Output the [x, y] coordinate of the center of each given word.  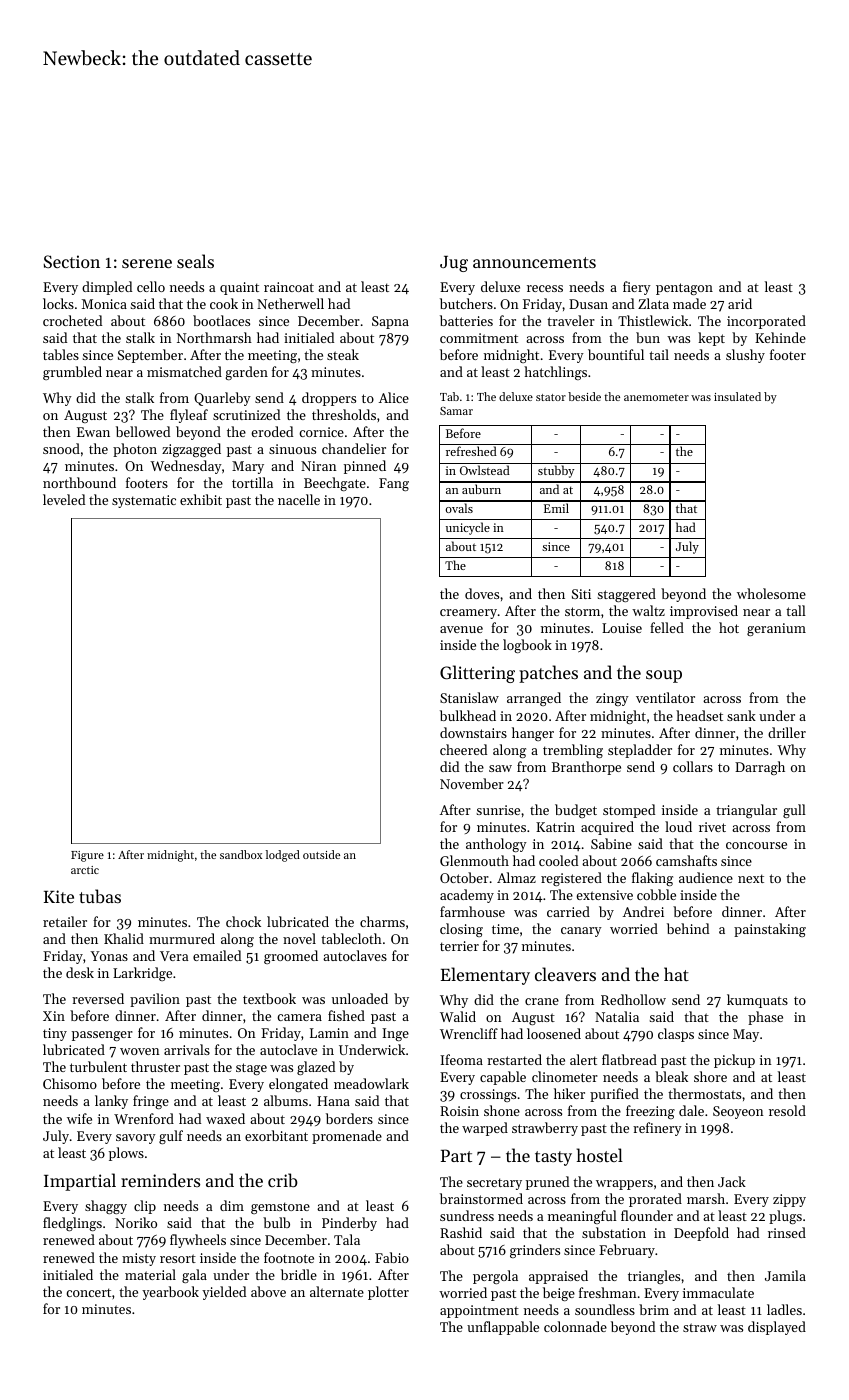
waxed [225, 1118]
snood [61, 448]
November [472, 783]
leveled [64, 499]
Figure [87, 856]
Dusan [588, 304]
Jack [732, 1181]
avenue [461, 629]
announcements [534, 262]
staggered [626, 595]
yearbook [170, 1293]
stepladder [640, 751]
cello [151, 286]
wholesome [771, 593]
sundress [467, 1215]
